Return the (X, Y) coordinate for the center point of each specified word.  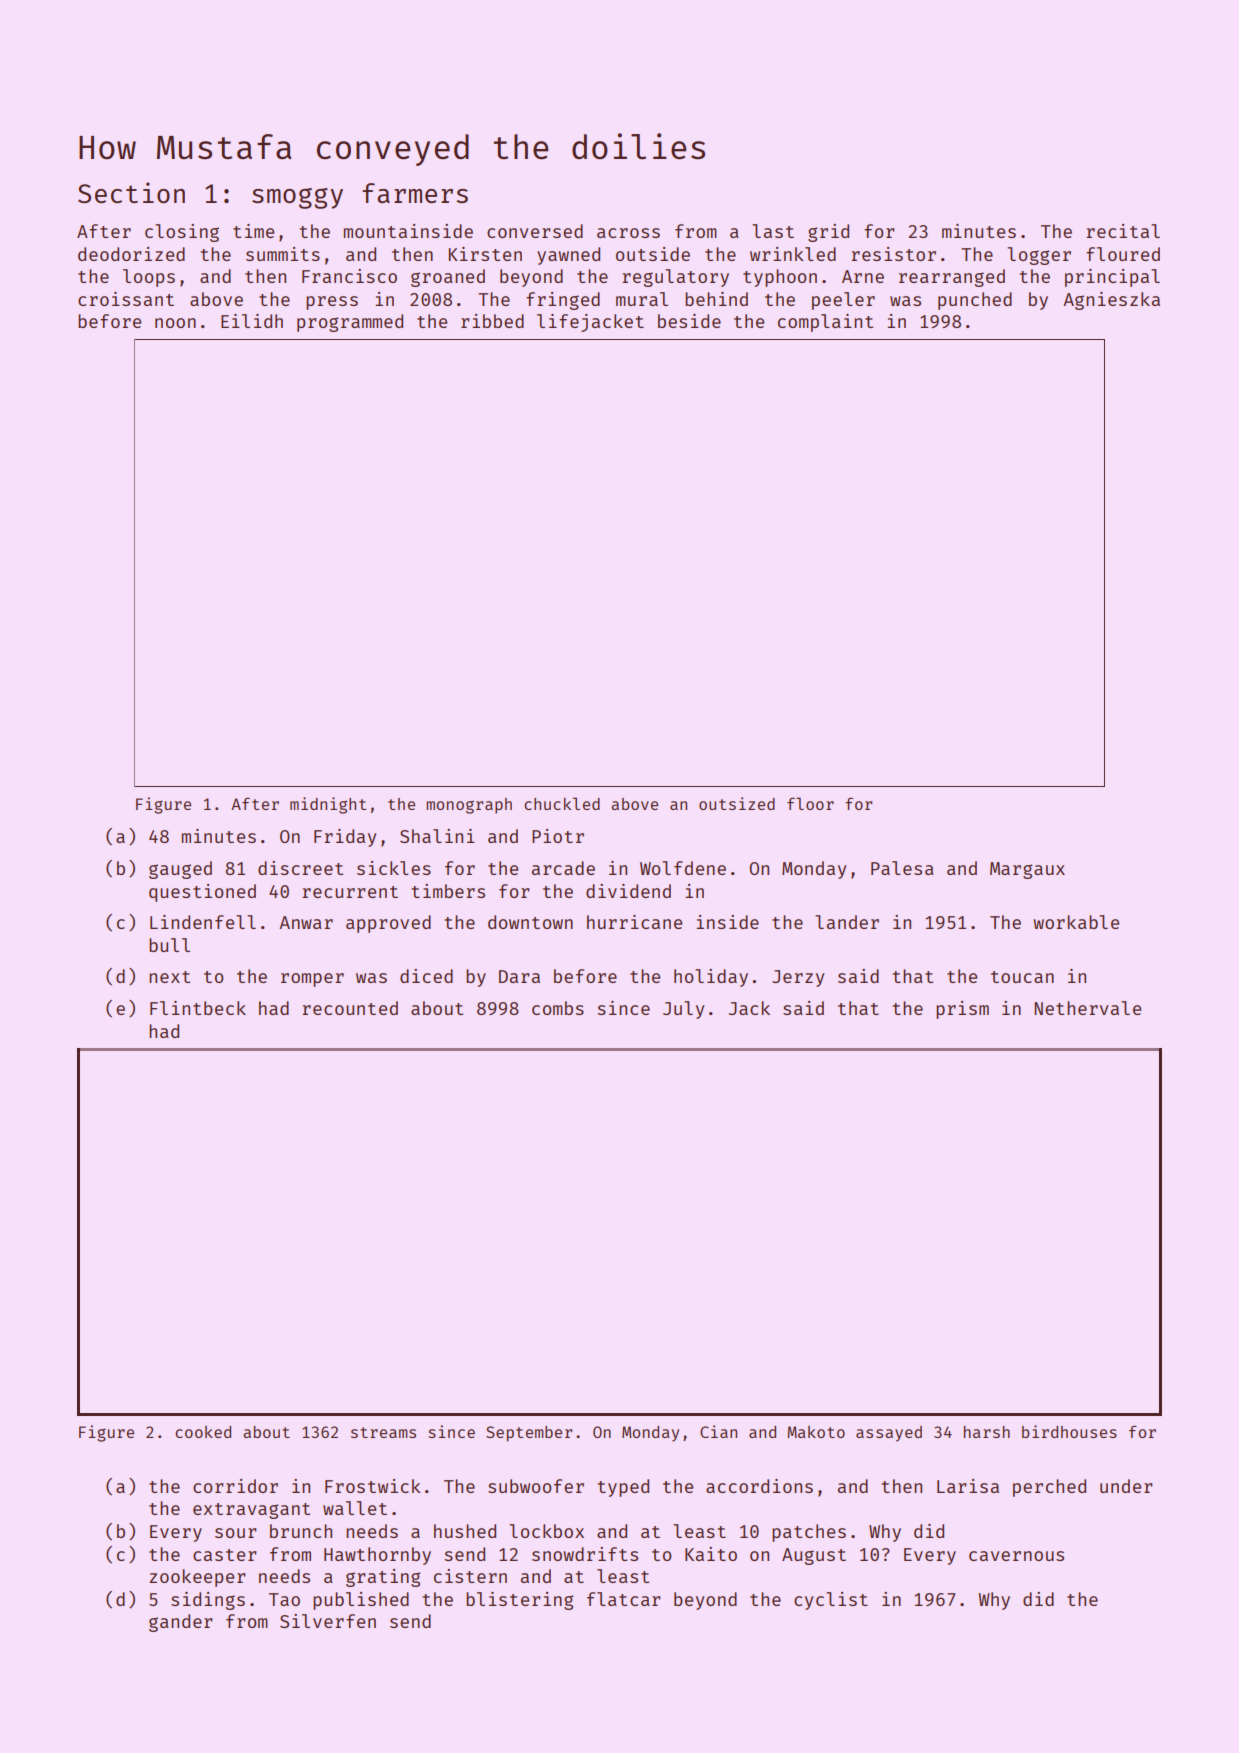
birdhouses (1069, 1431)
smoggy (297, 198)
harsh (987, 1432)
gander (181, 1623)
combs (558, 1008)
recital (1123, 231)
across (628, 233)
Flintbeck (198, 1008)
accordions (759, 1486)
